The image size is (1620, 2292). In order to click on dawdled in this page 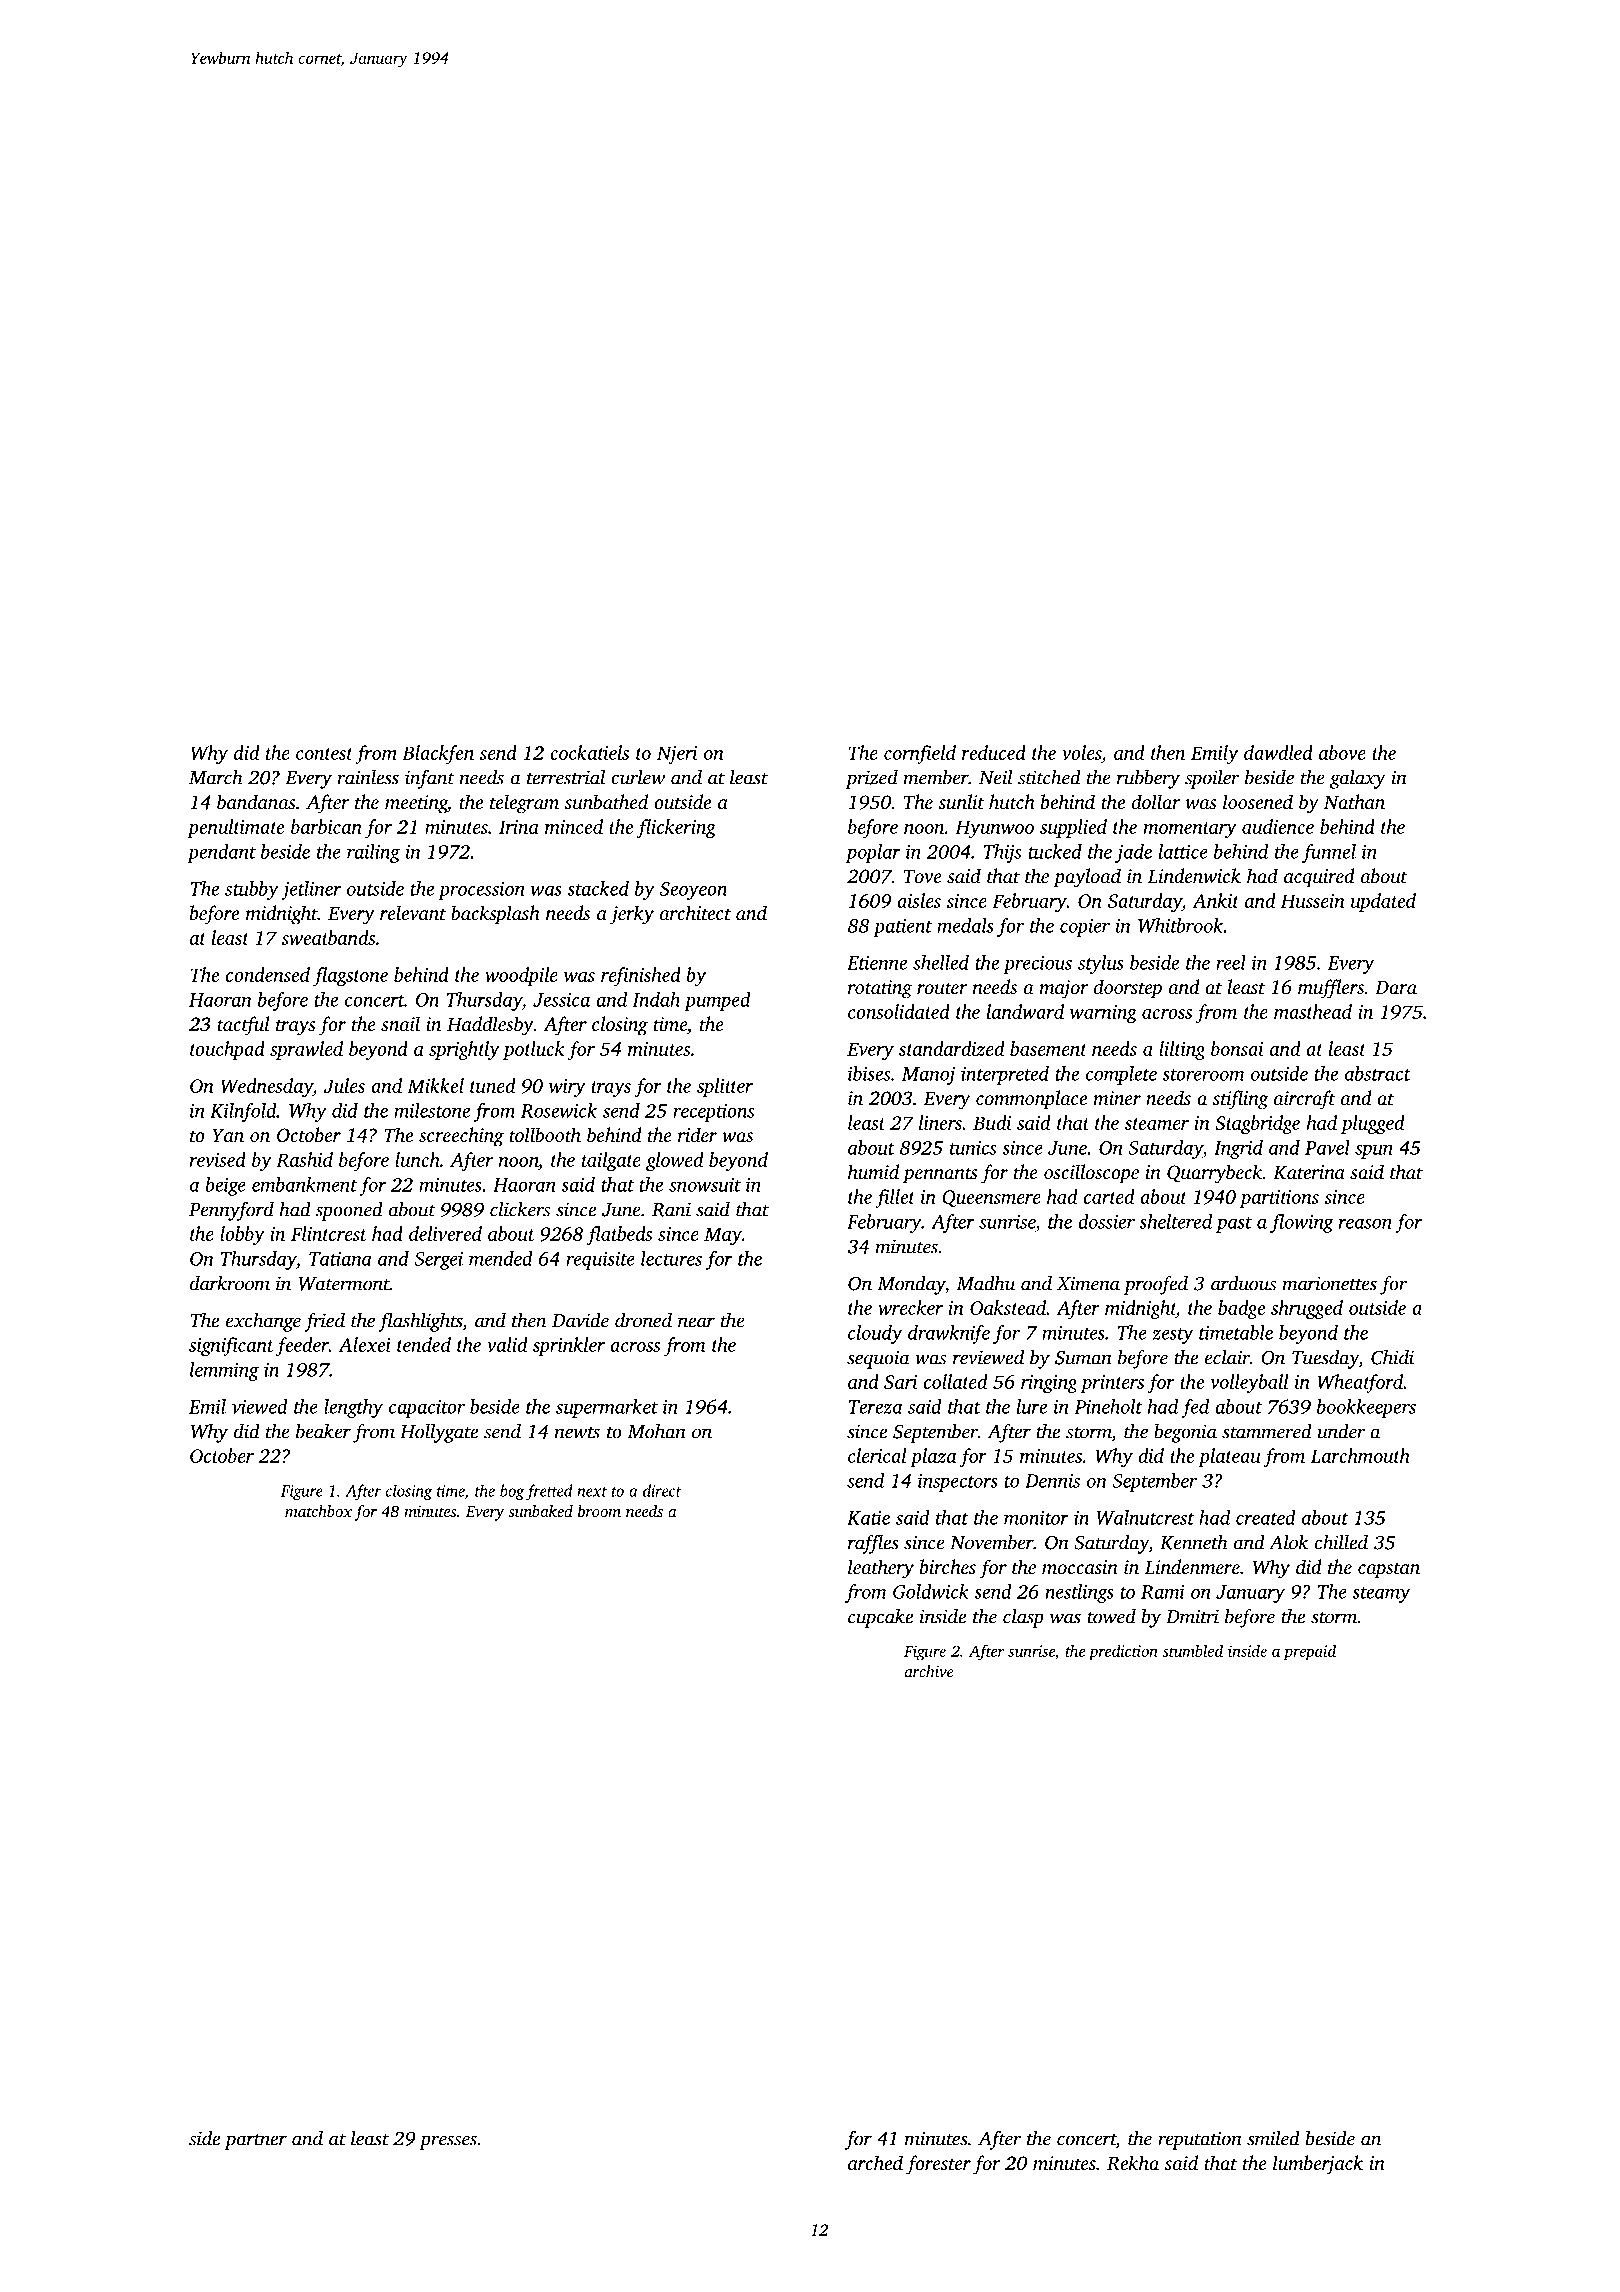, I will do `click(1278, 752)`.
